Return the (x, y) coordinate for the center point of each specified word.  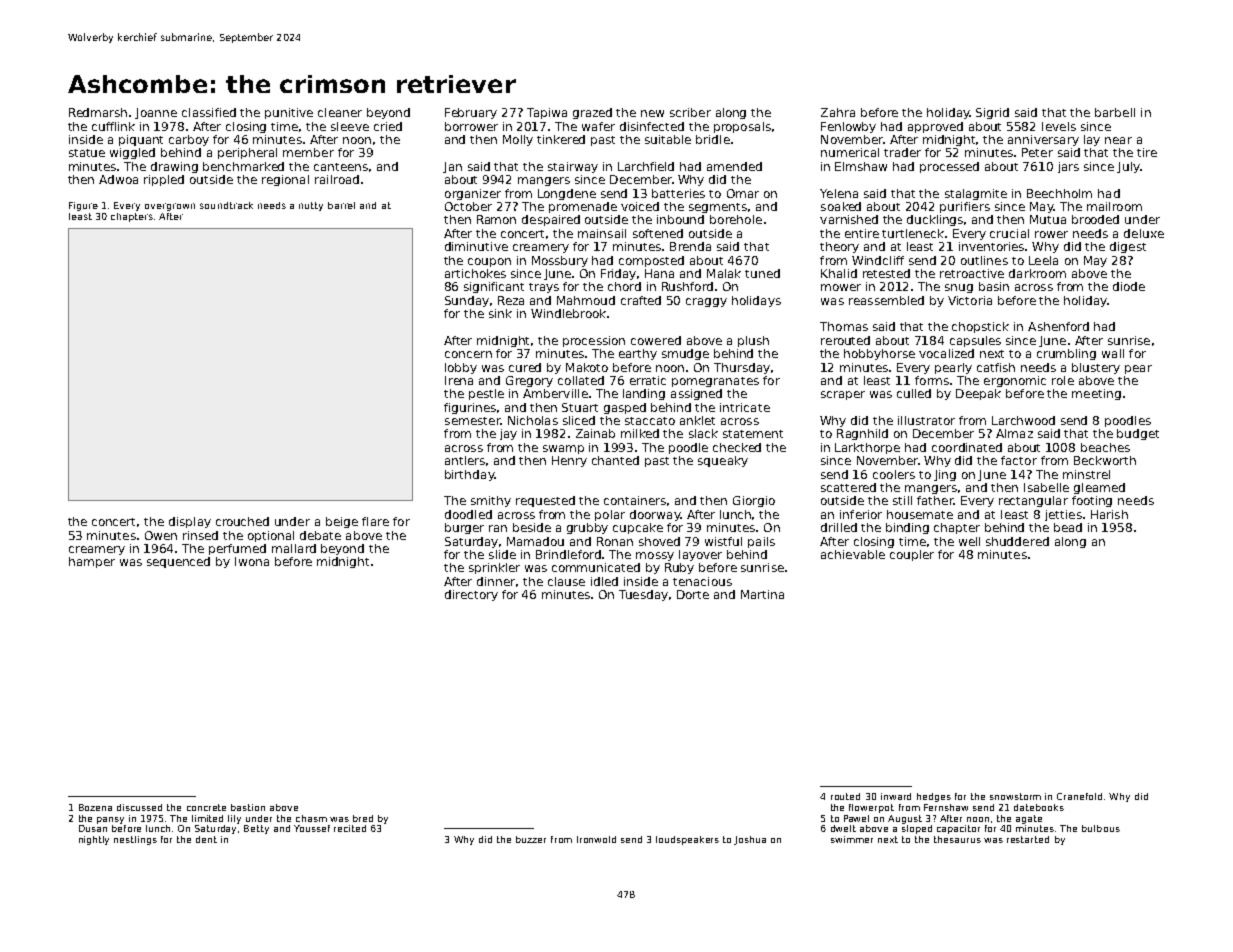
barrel (341, 205)
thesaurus (957, 839)
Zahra (838, 112)
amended (734, 166)
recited (350, 828)
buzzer (531, 839)
